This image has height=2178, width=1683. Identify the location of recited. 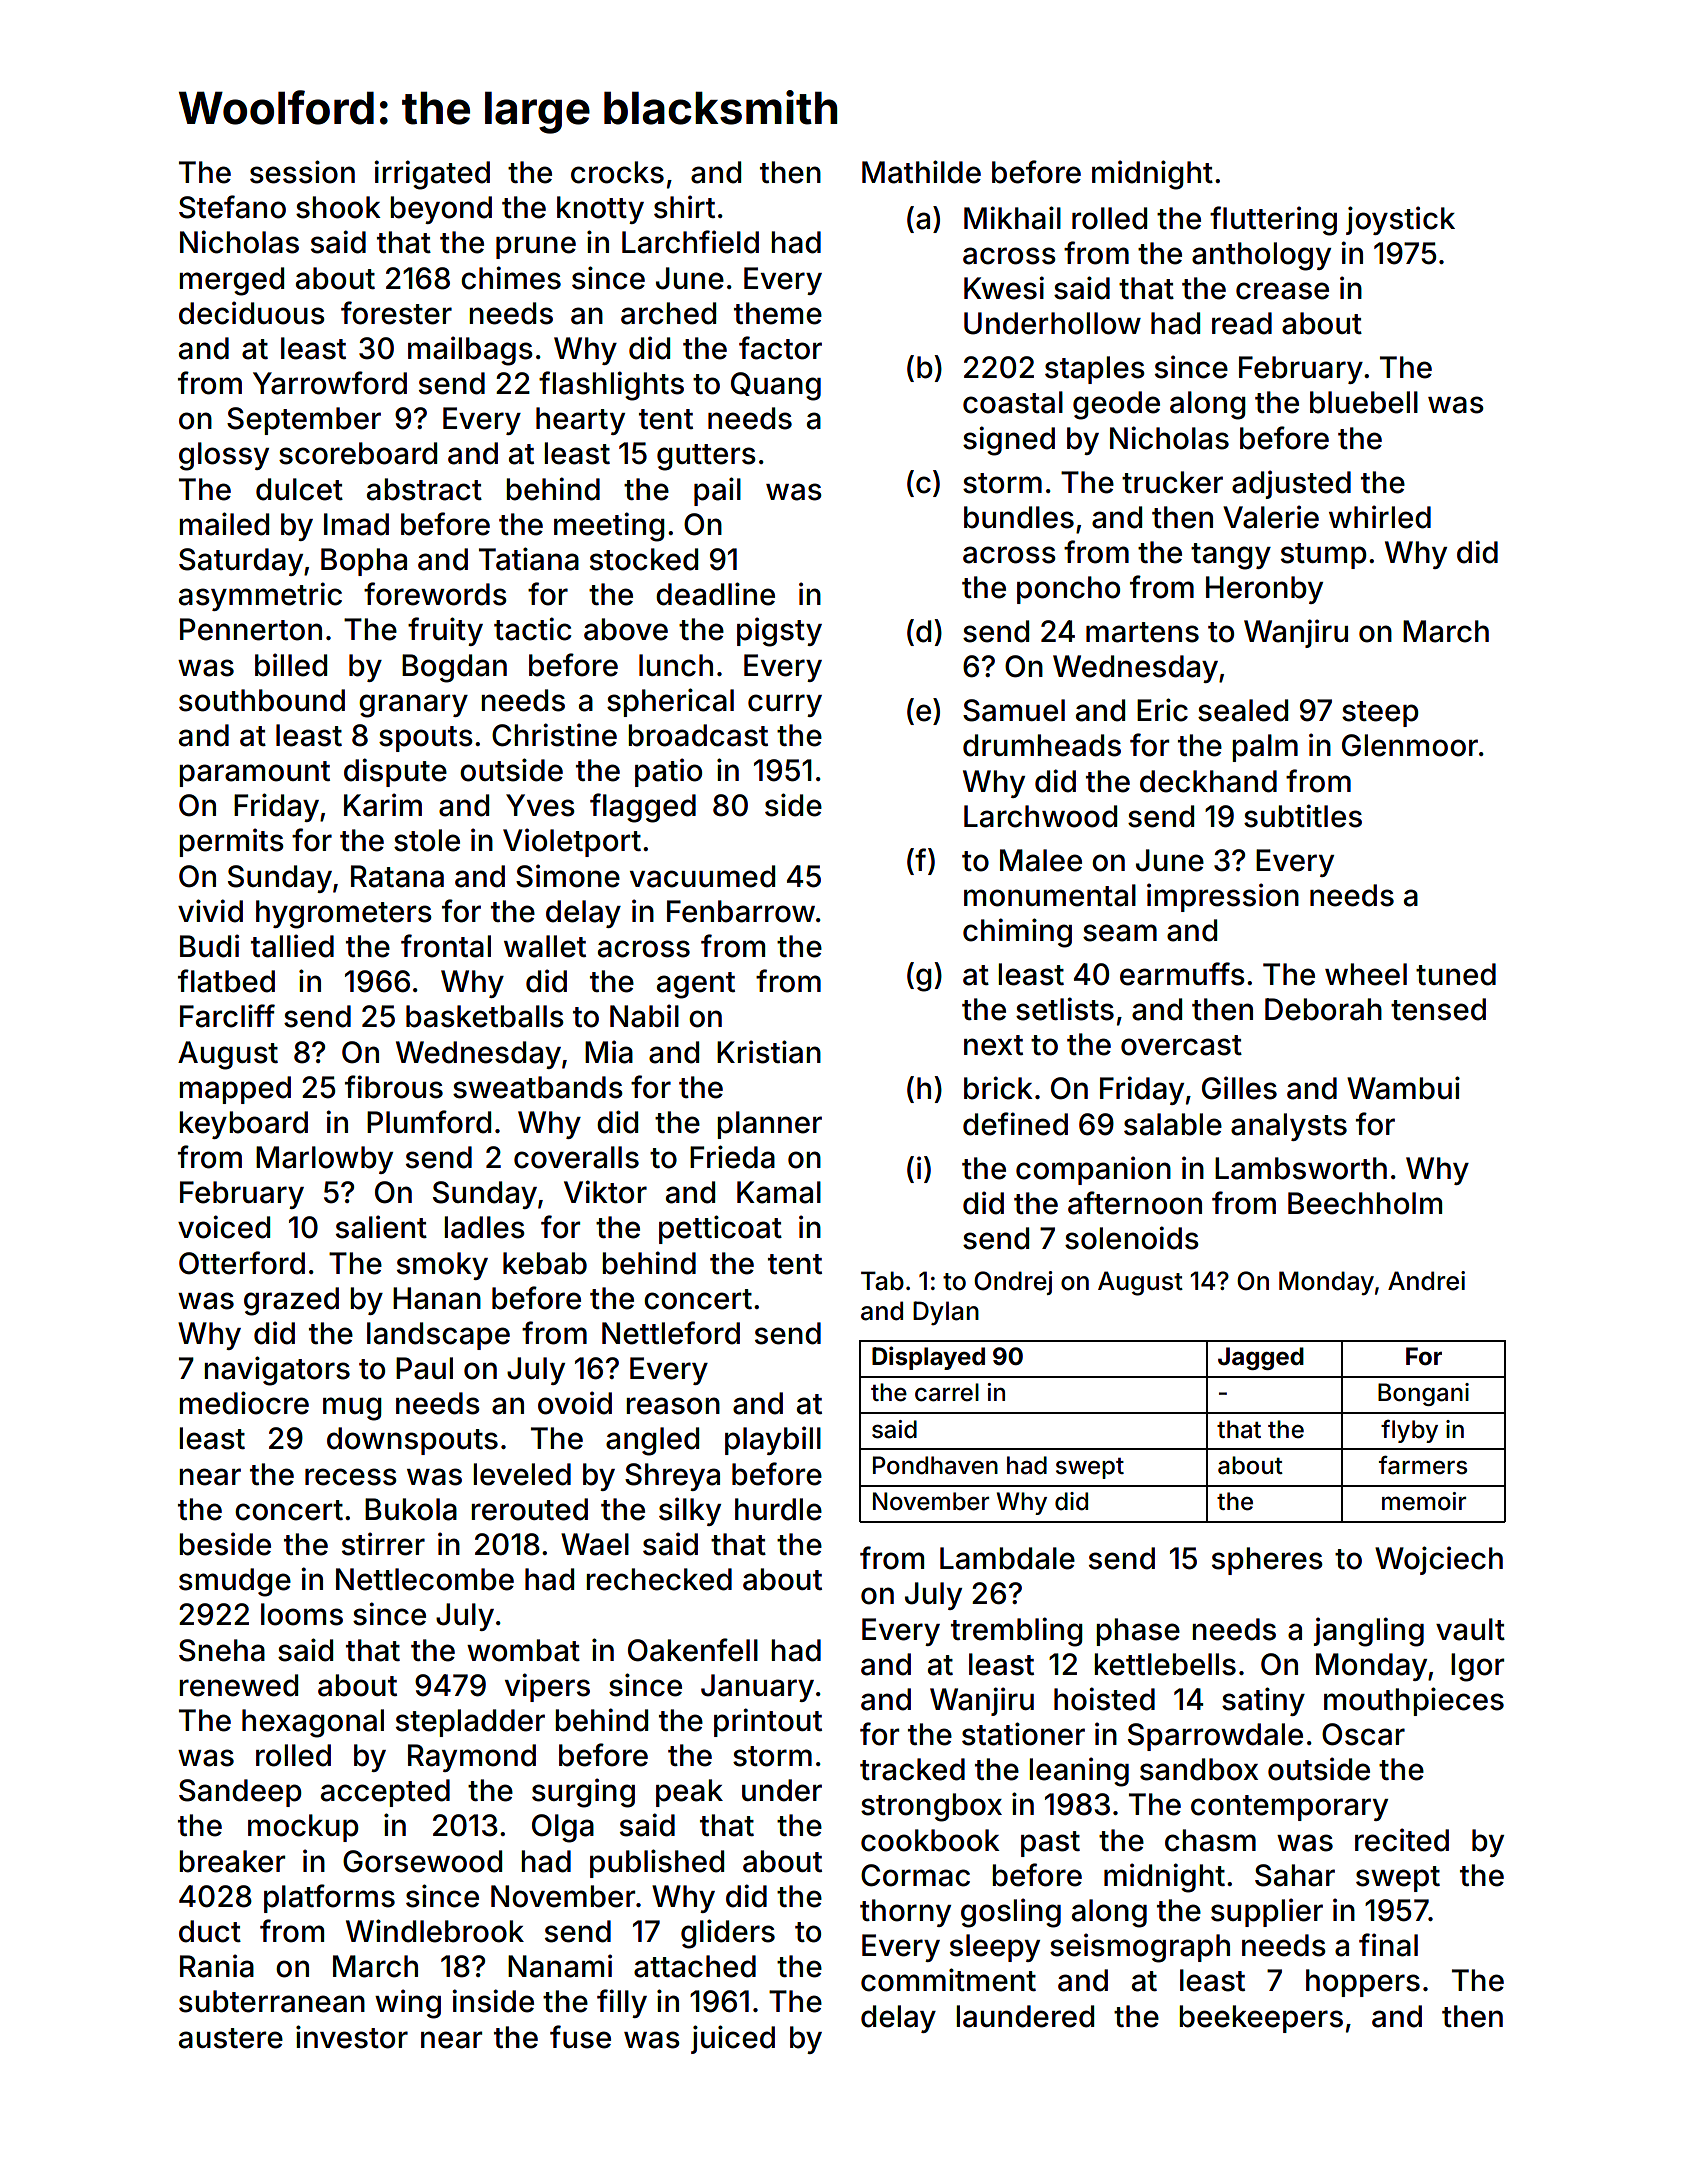
(1402, 1840).
